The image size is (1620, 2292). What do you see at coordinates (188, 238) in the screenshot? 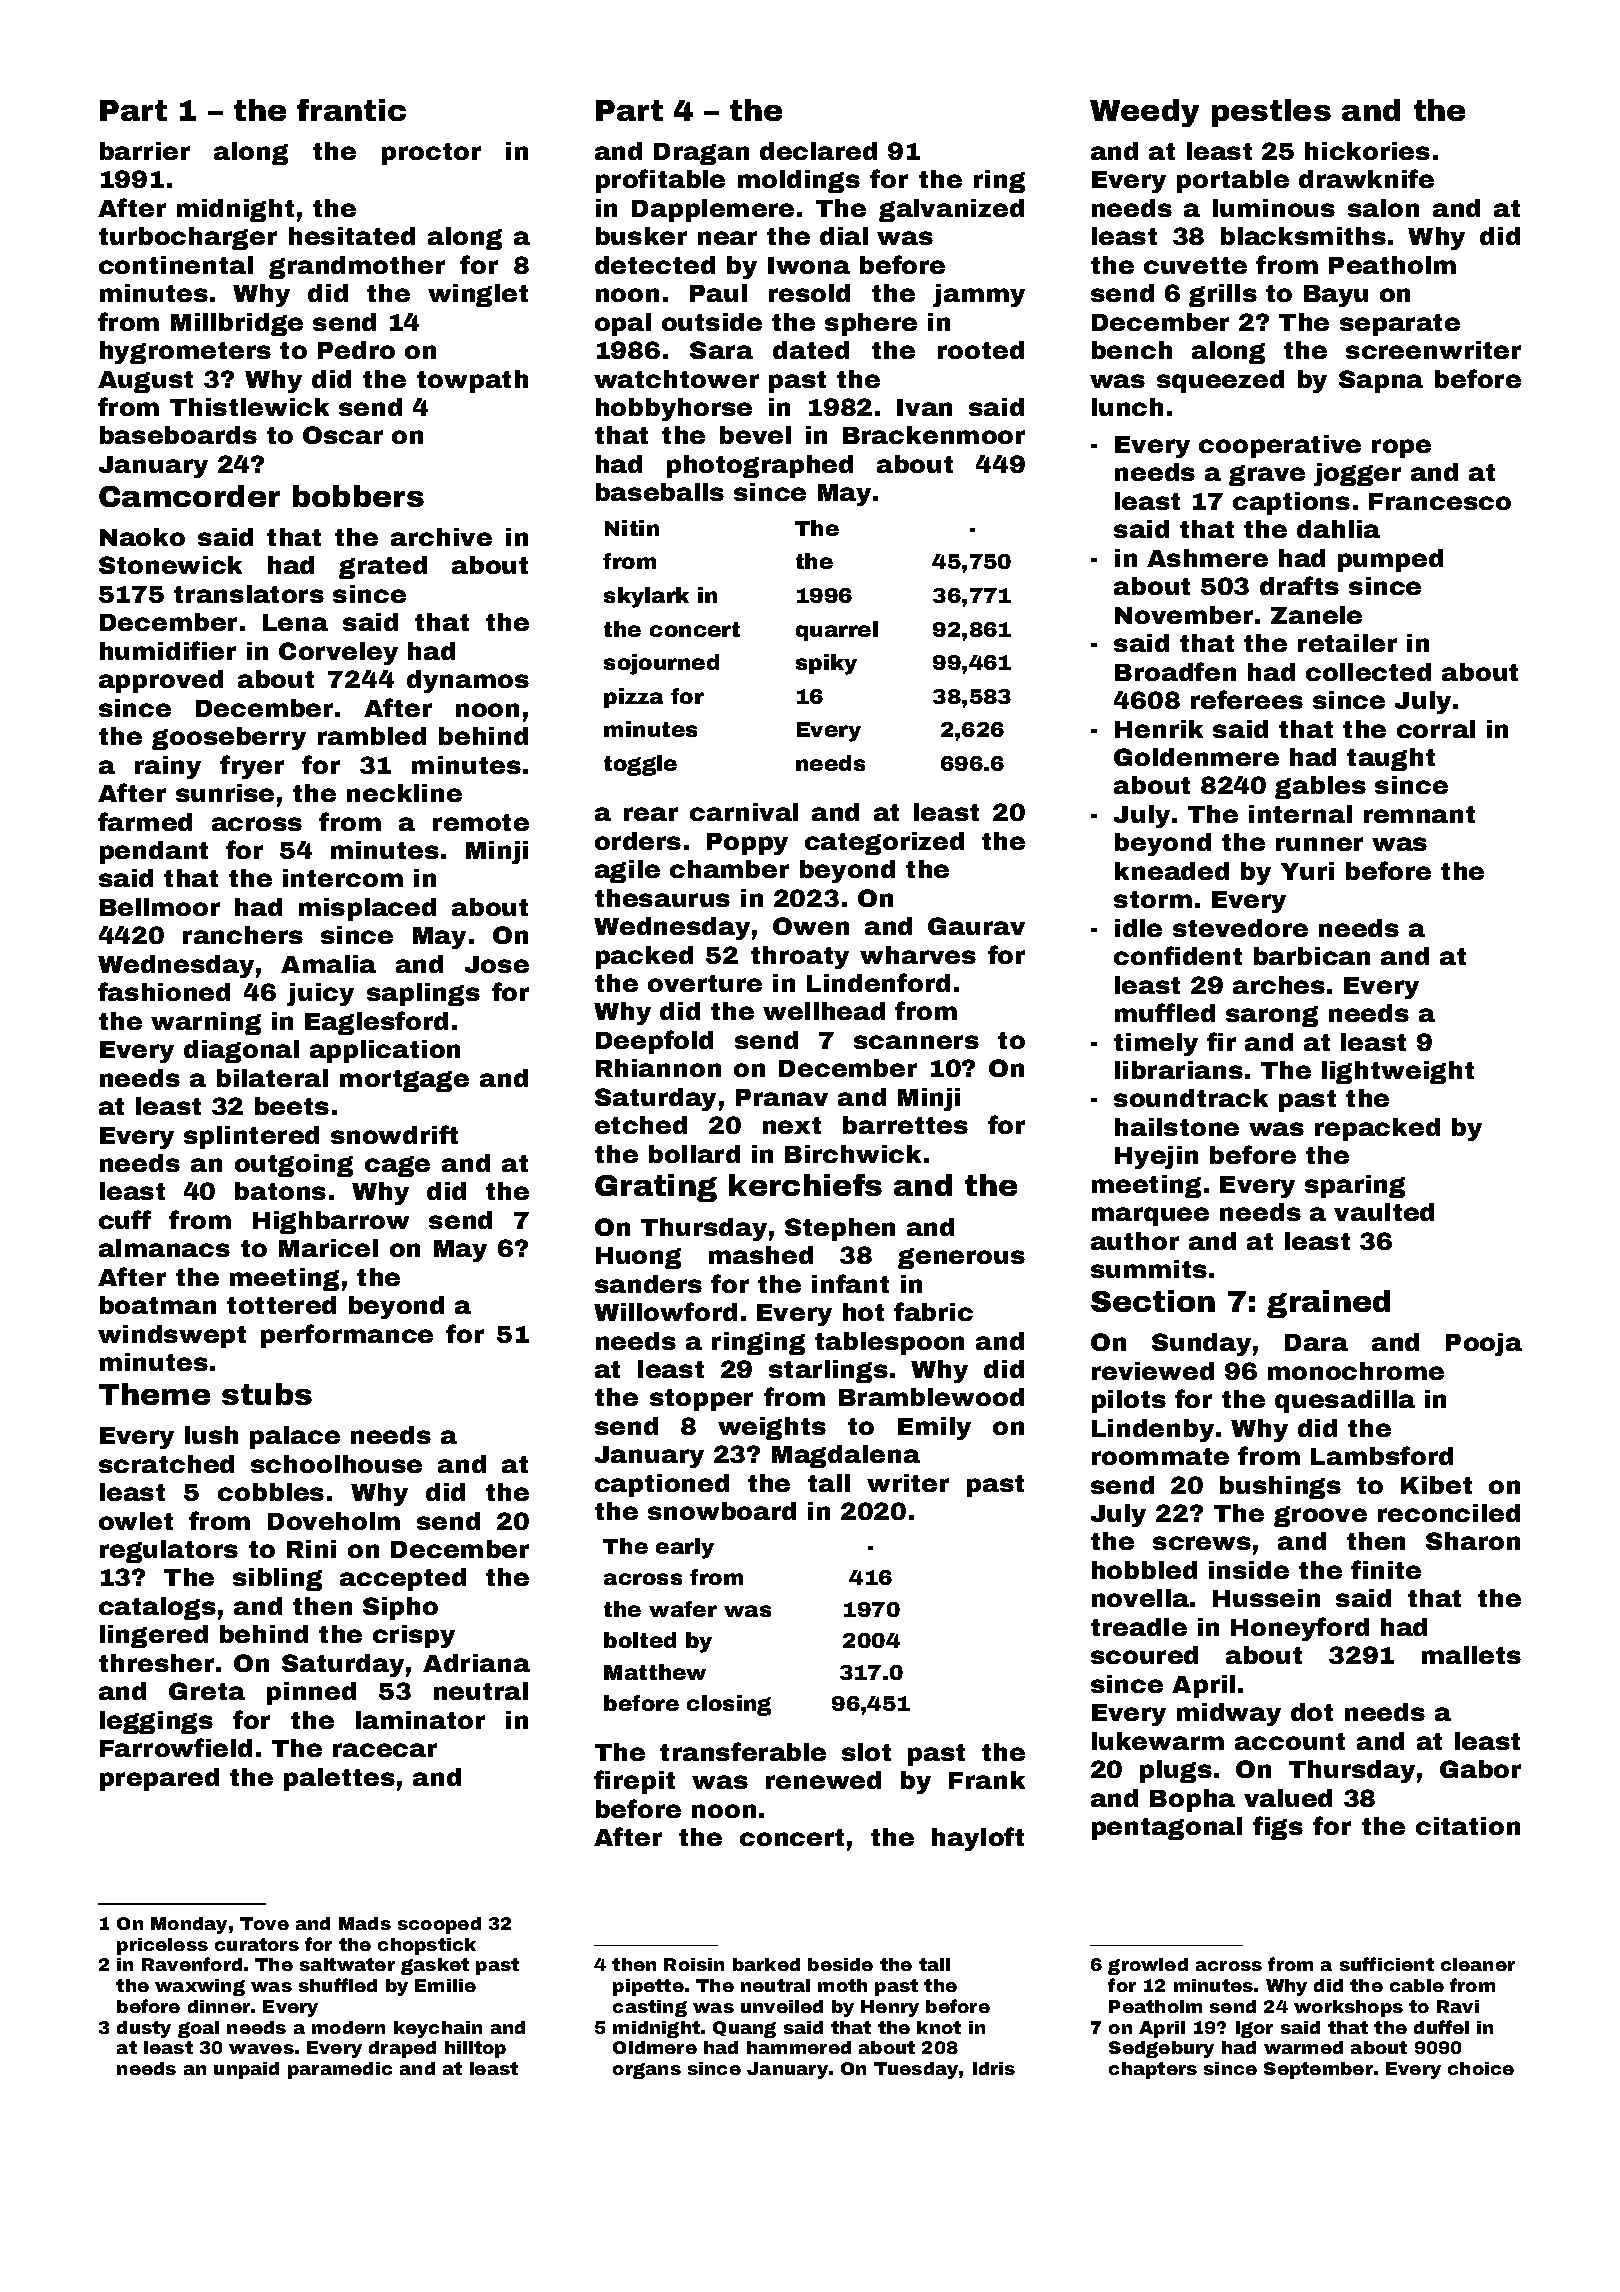
I see `turbocharger` at bounding box center [188, 238].
